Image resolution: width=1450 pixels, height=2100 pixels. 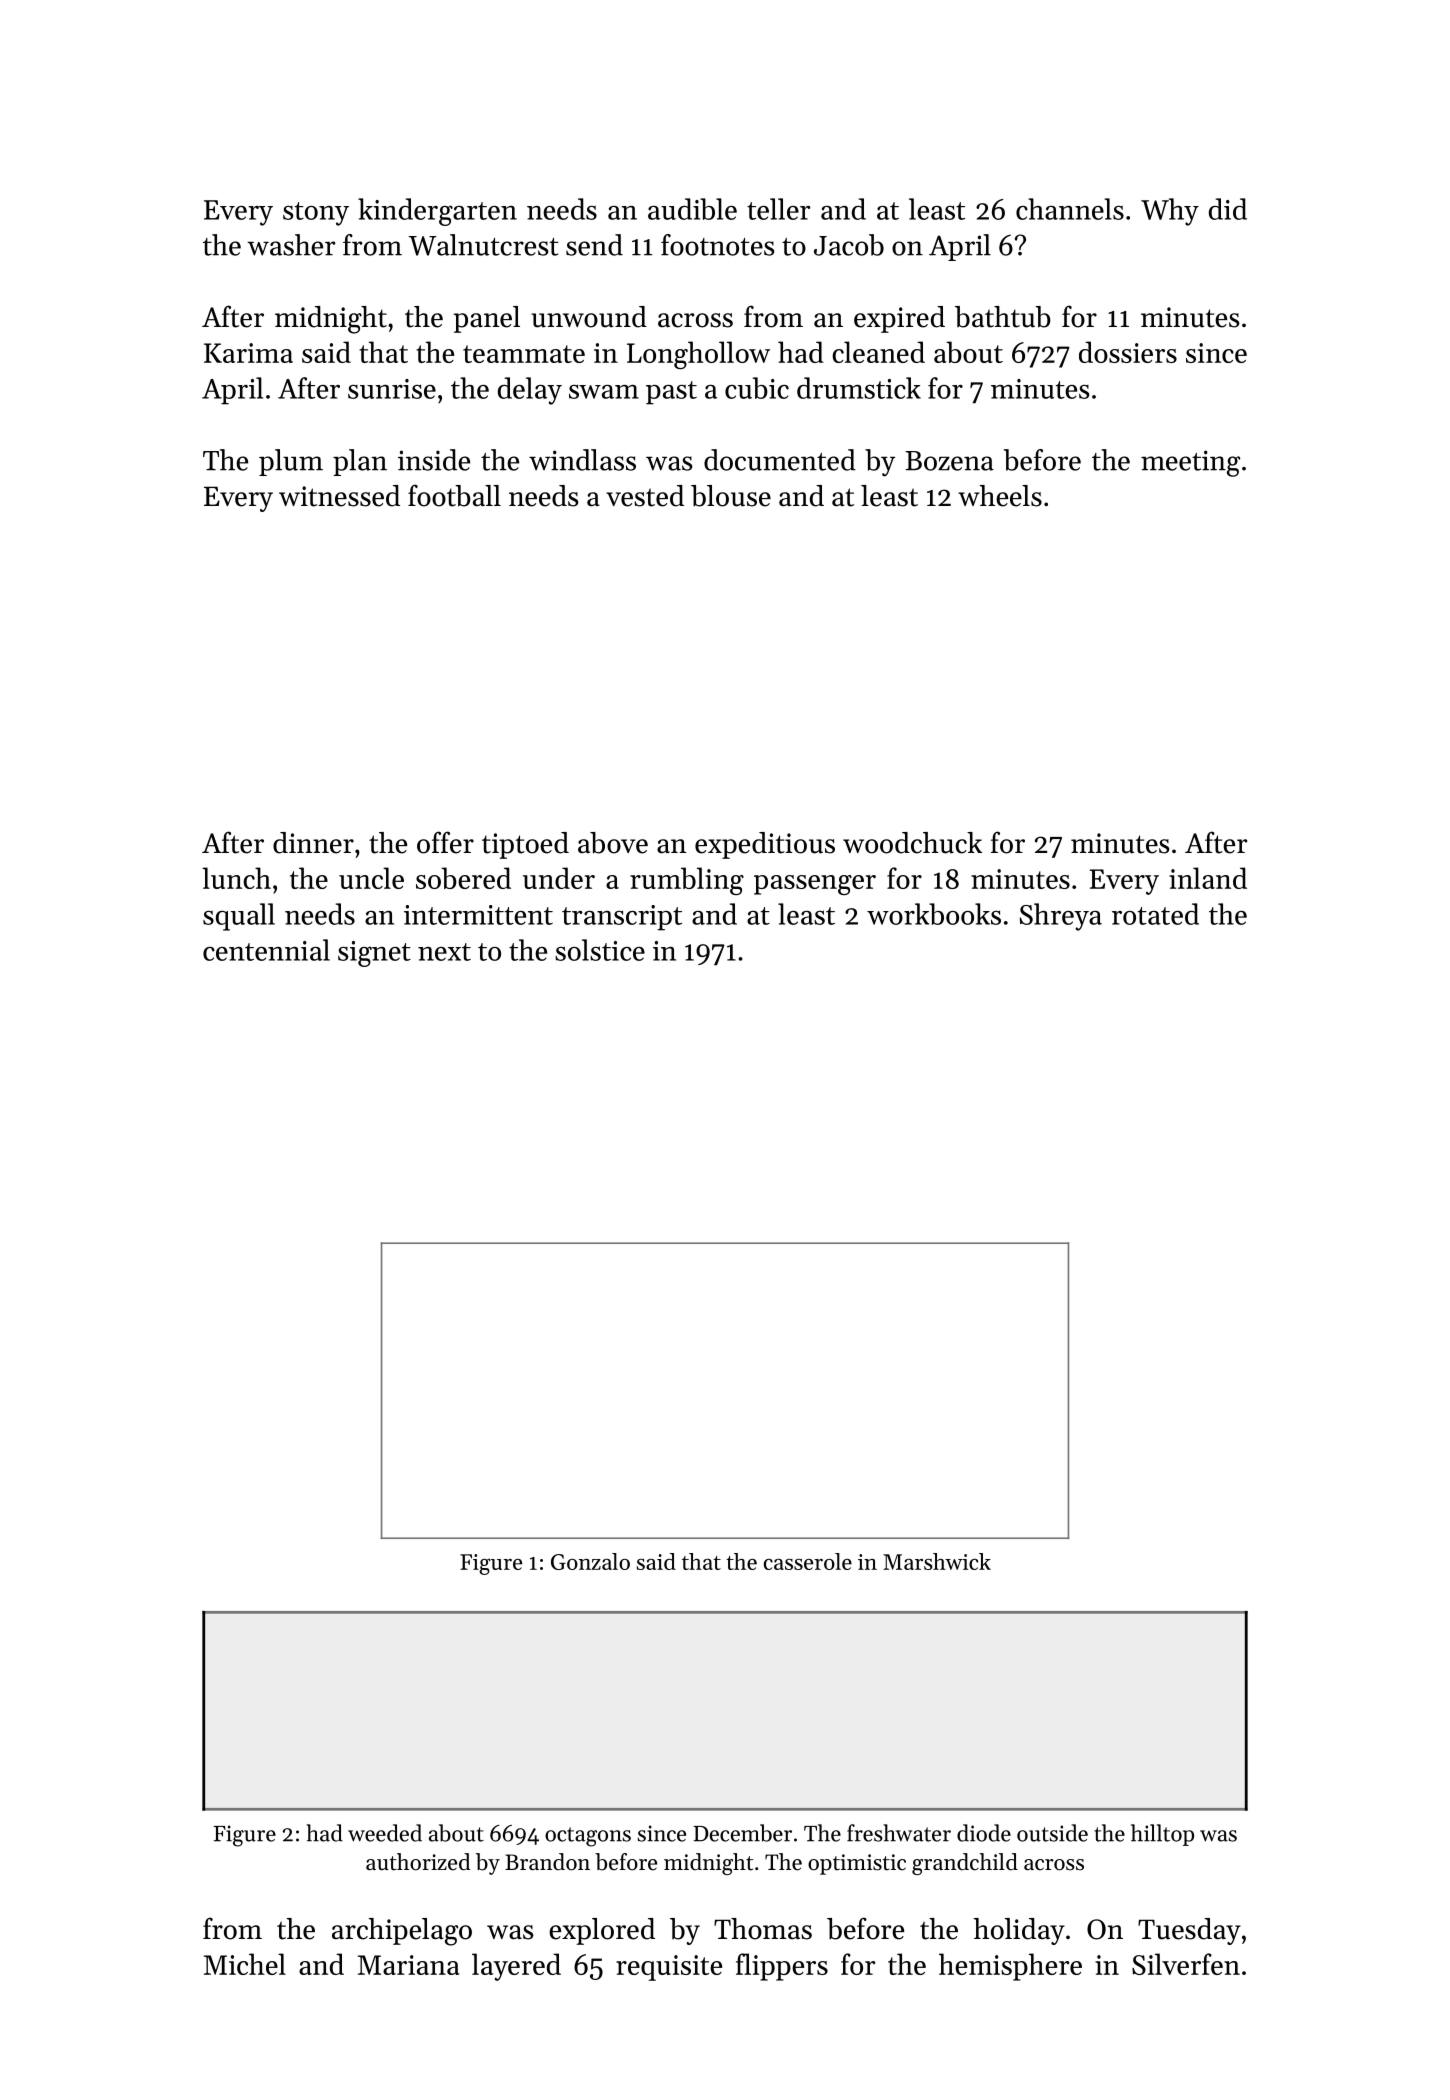 I want to click on rotated, so click(x=1155, y=914).
